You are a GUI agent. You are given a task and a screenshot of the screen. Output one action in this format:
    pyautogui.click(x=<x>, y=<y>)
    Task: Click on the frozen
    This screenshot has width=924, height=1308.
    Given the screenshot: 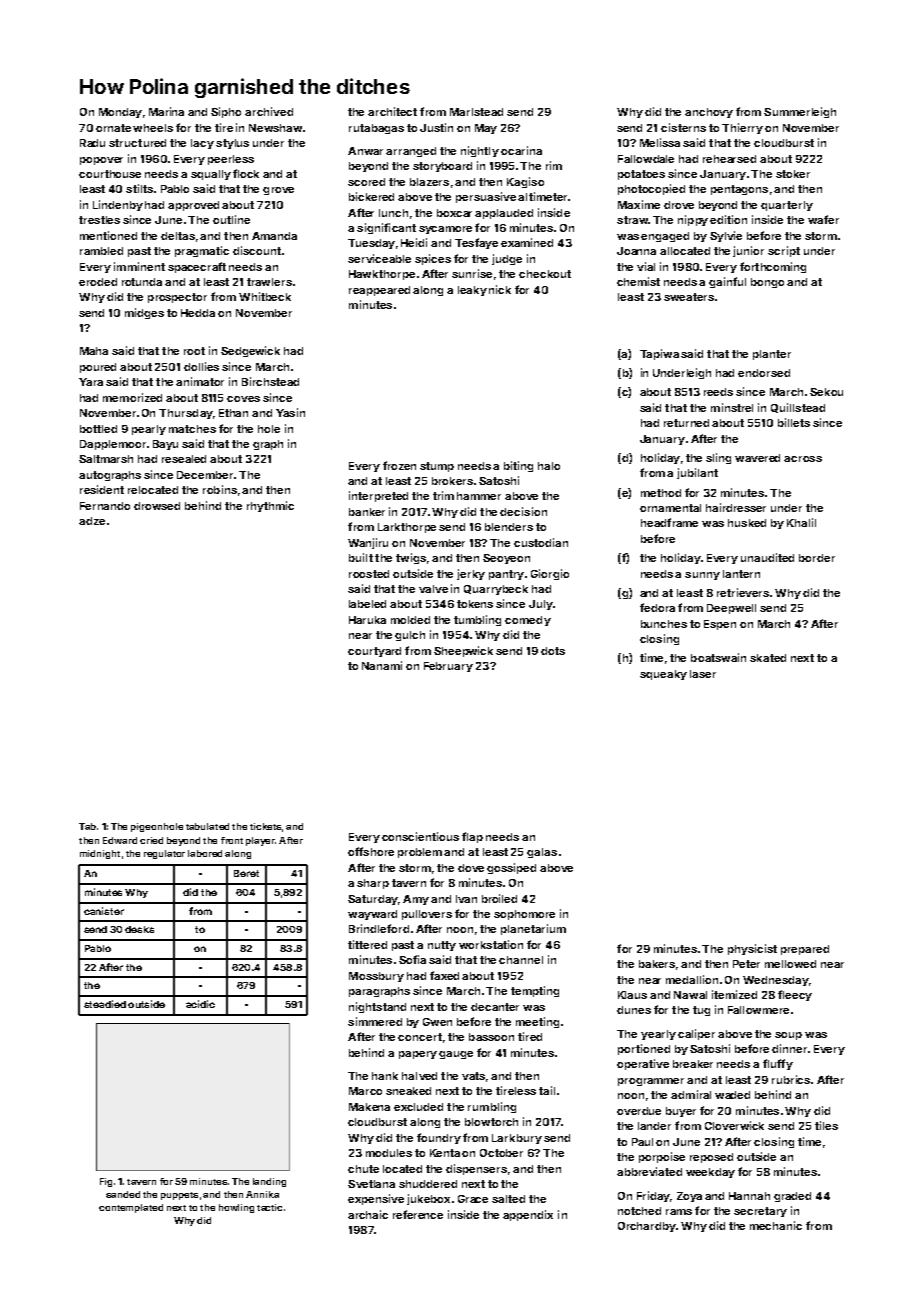 What is the action you would take?
    pyautogui.click(x=399, y=465)
